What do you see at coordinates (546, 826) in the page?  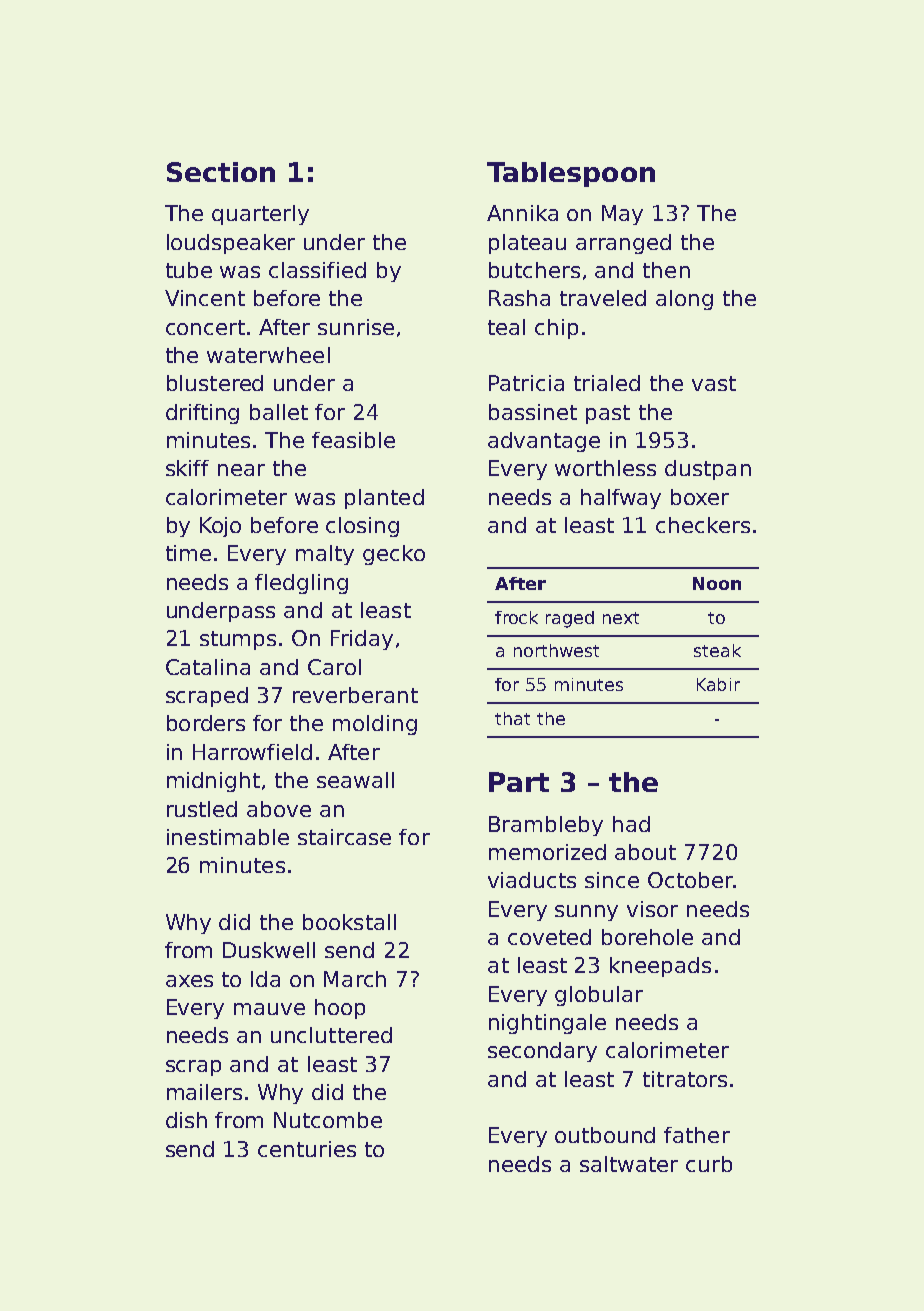 I see `Brambleby` at bounding box center [546, 826].
